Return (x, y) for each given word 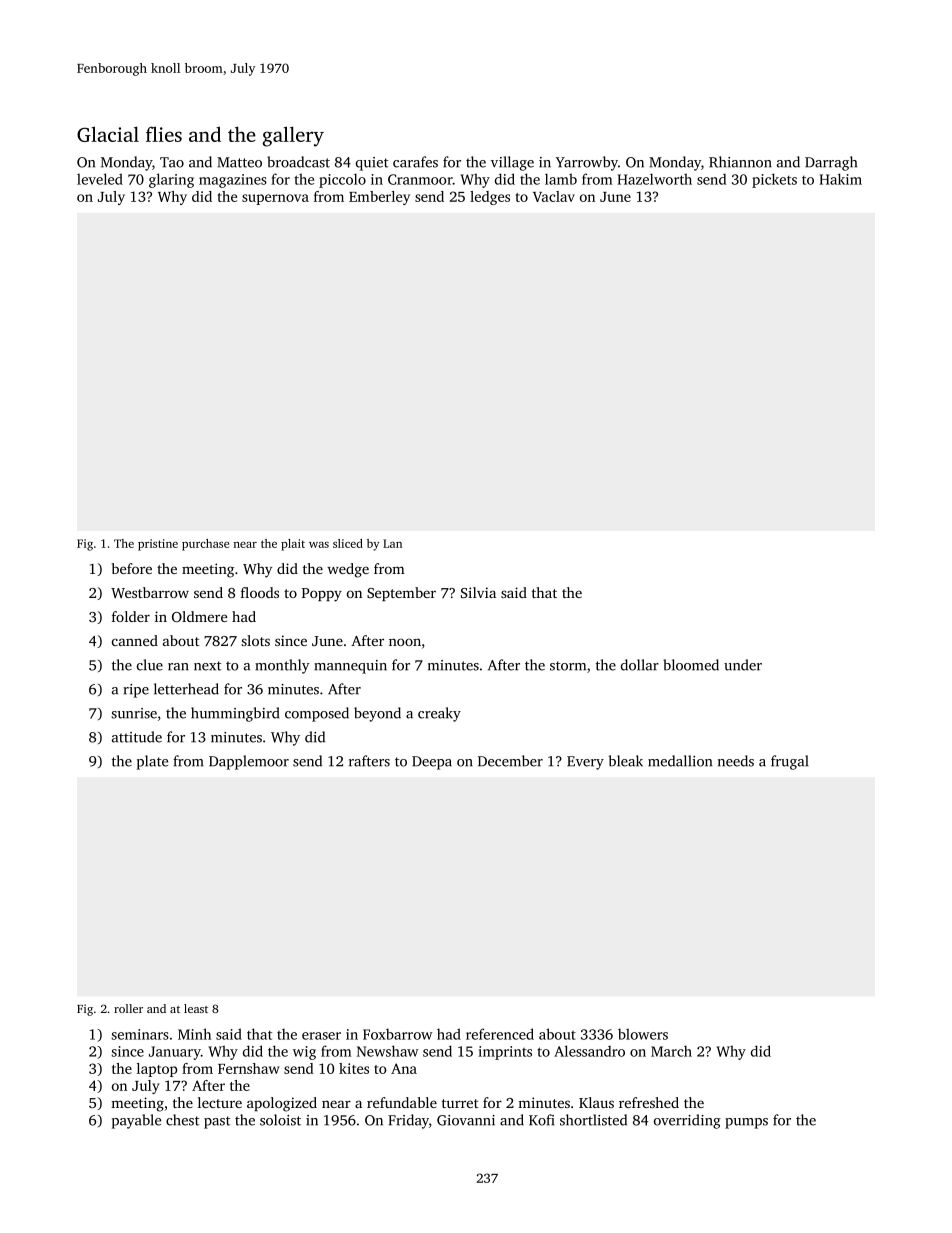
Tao (172, 162)
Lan (392, 543)
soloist (280, 1120)
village (512, 163)
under (743, 665)
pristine (158, 545)
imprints (505, 1053)
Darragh (831, 163)
